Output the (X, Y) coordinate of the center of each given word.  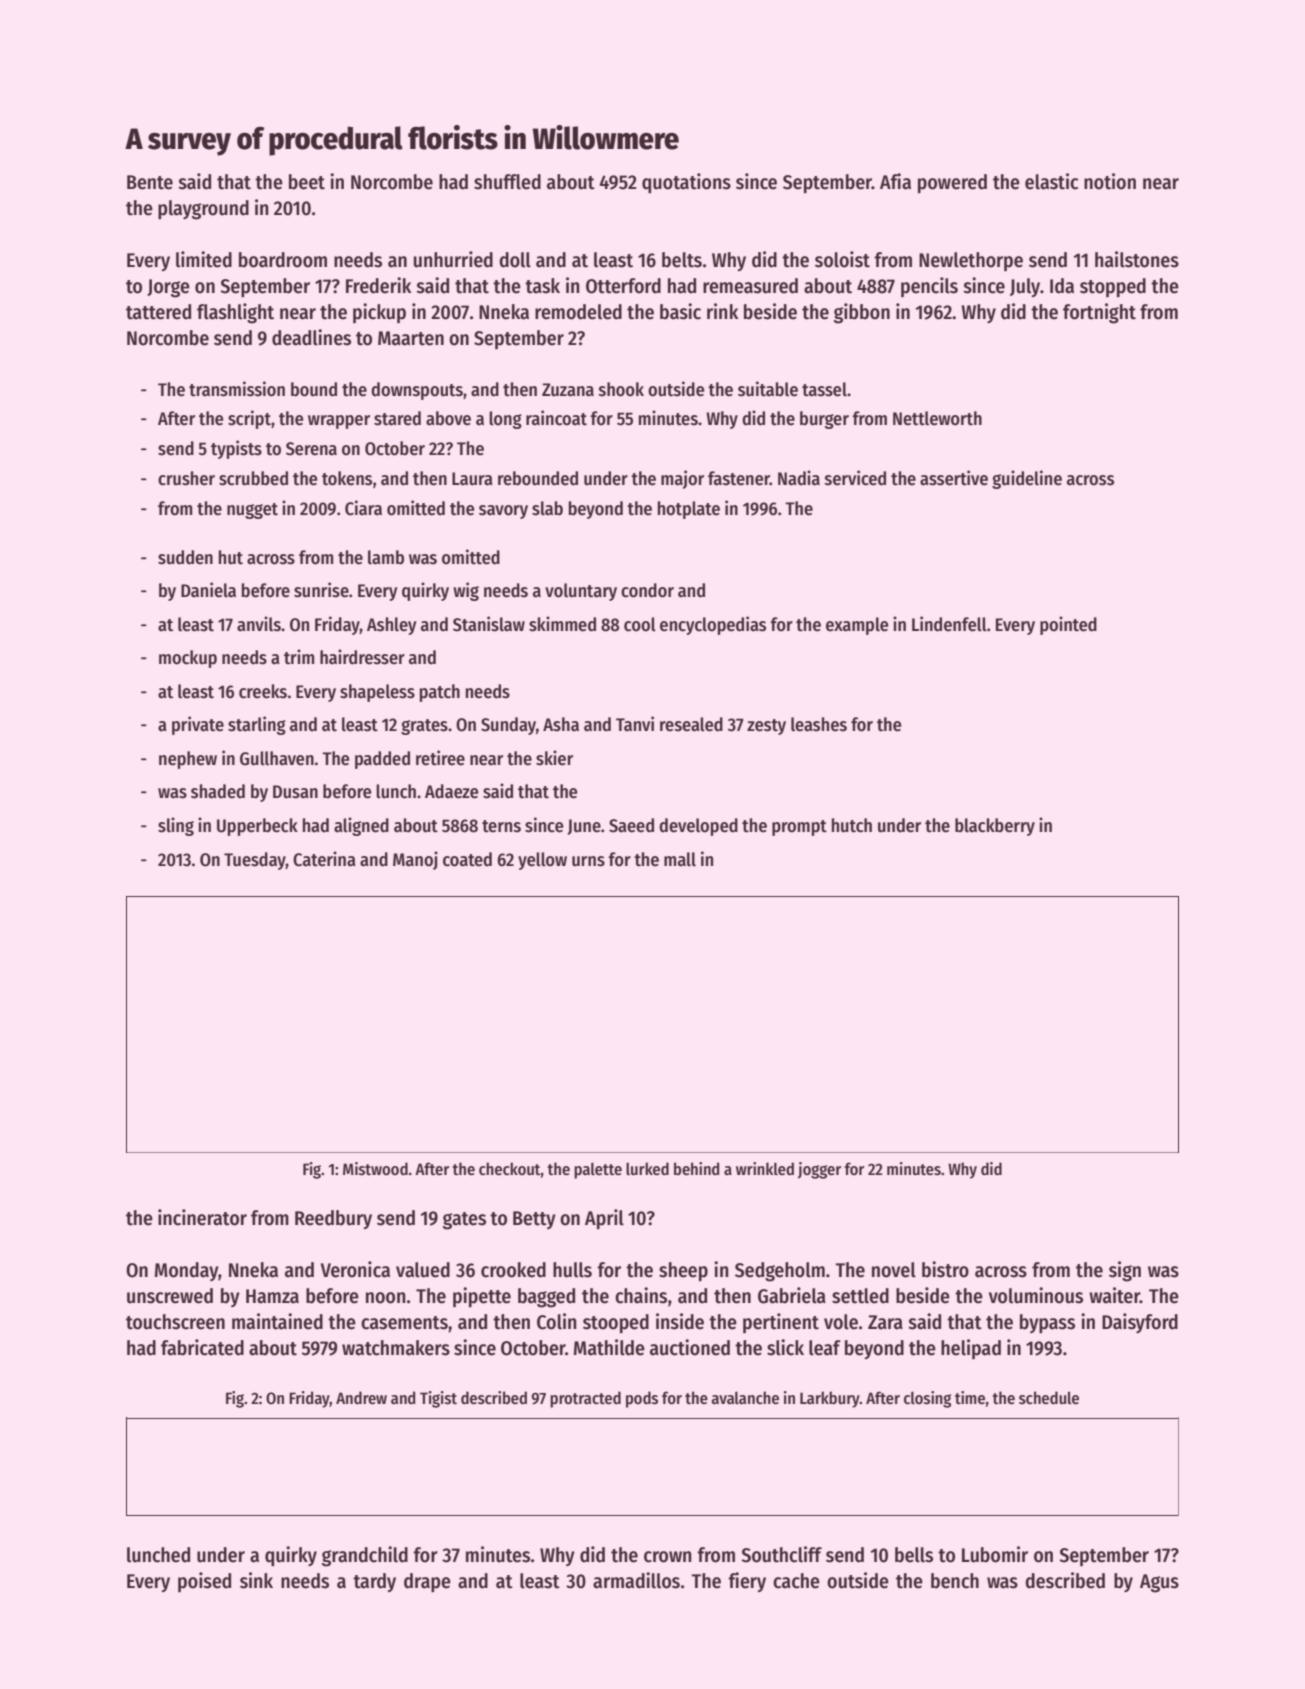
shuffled (507, 182)
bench (955, 1581)
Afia (895, 181)
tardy (374, 1582)
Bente (150, 182)
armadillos (636, 1580)
